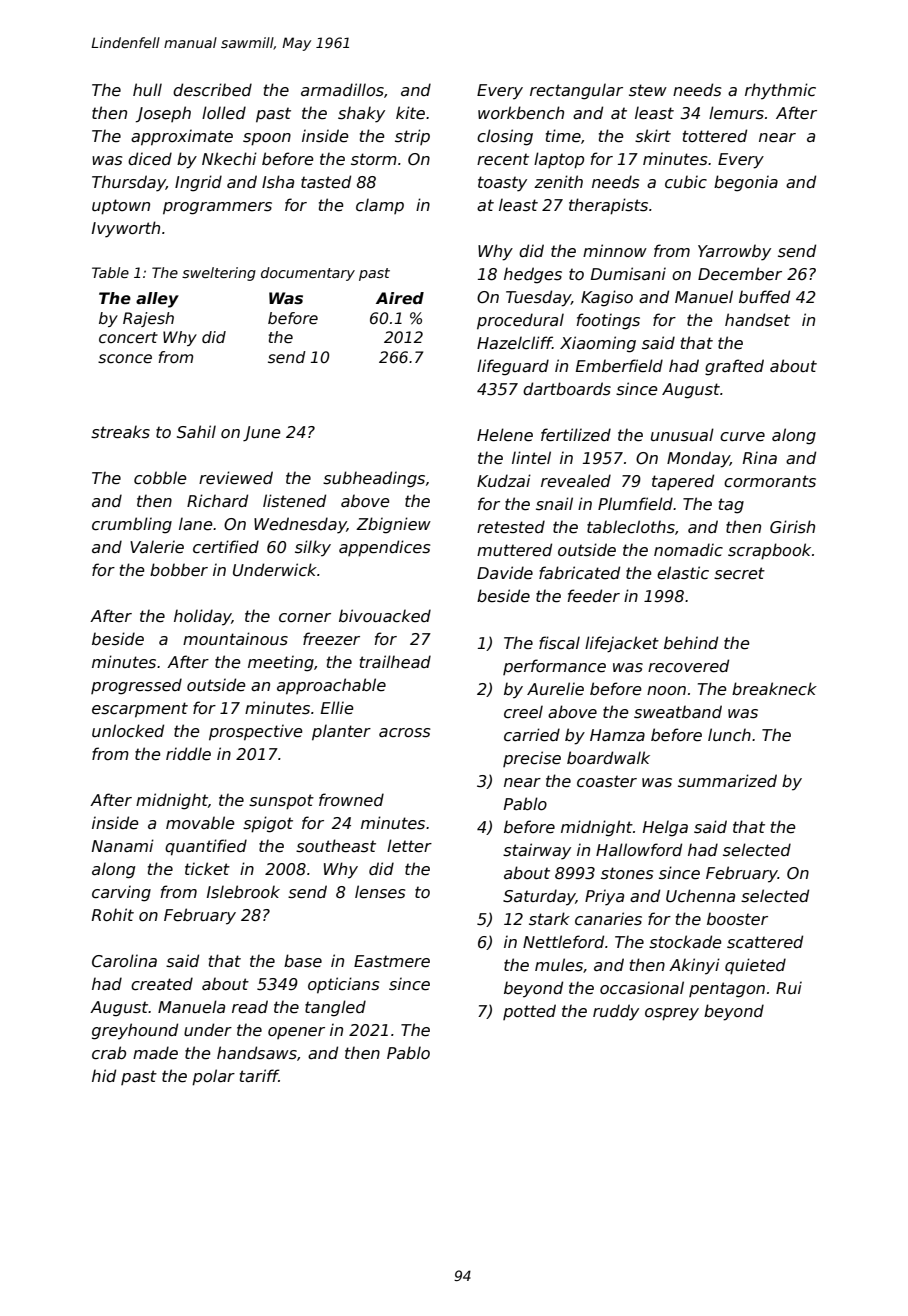 The width and height of the screenshot is (908, 1316). I want to click on hid, so click(104, 1075).
